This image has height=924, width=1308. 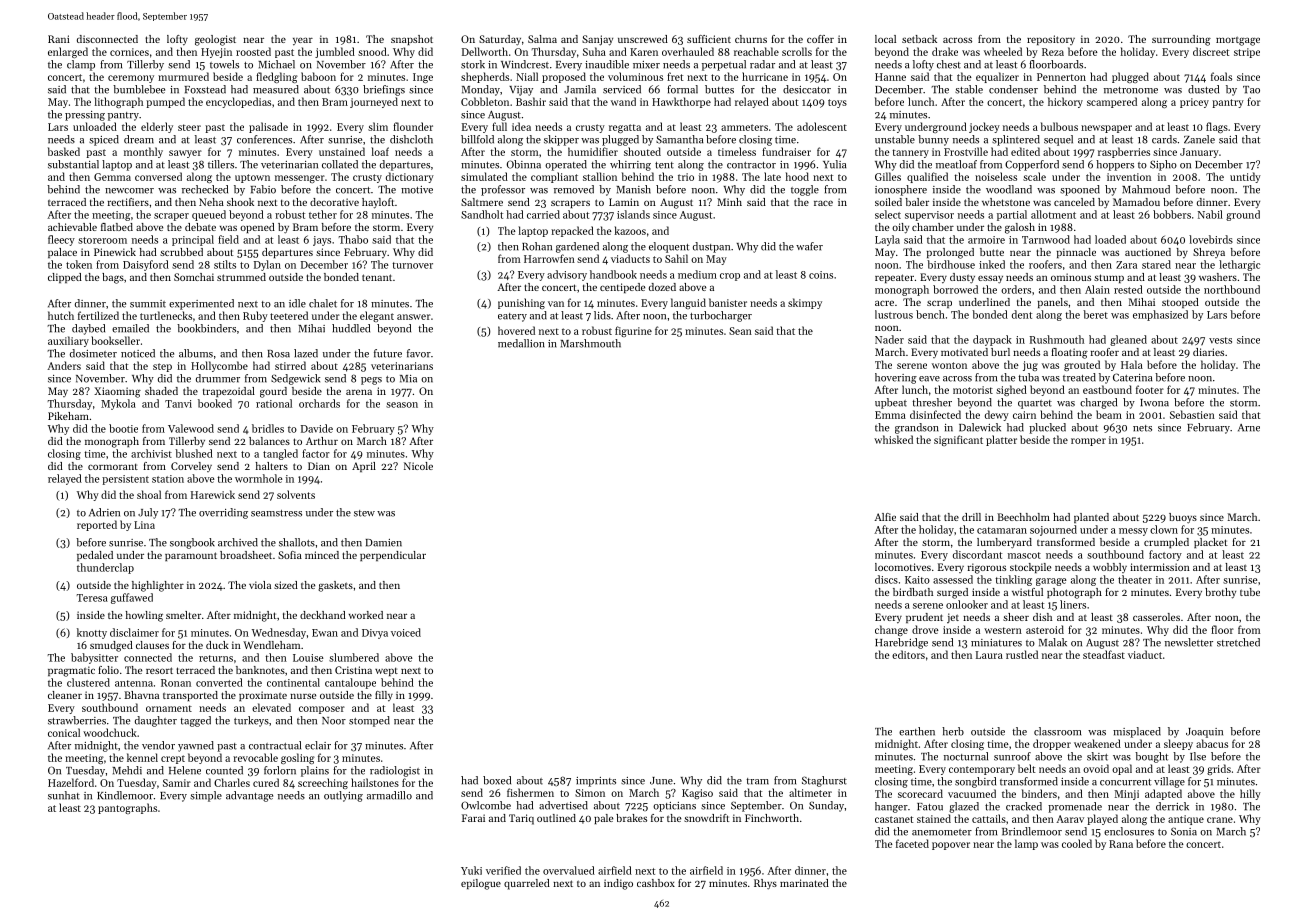 I want to click on gleaned, so click(x=1128, y=340).
